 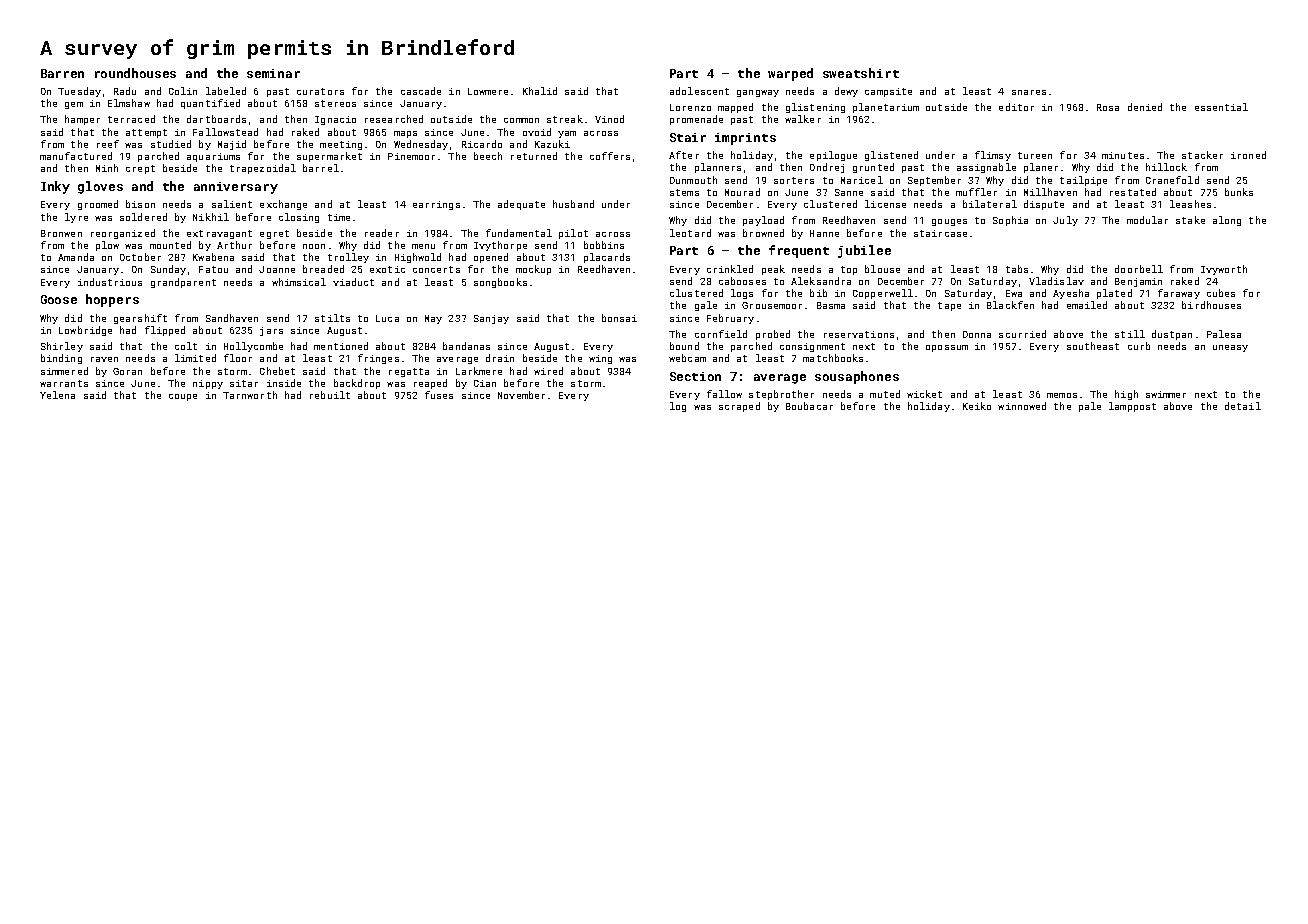 I want to click on gangway, so click(x=758, y=93).
